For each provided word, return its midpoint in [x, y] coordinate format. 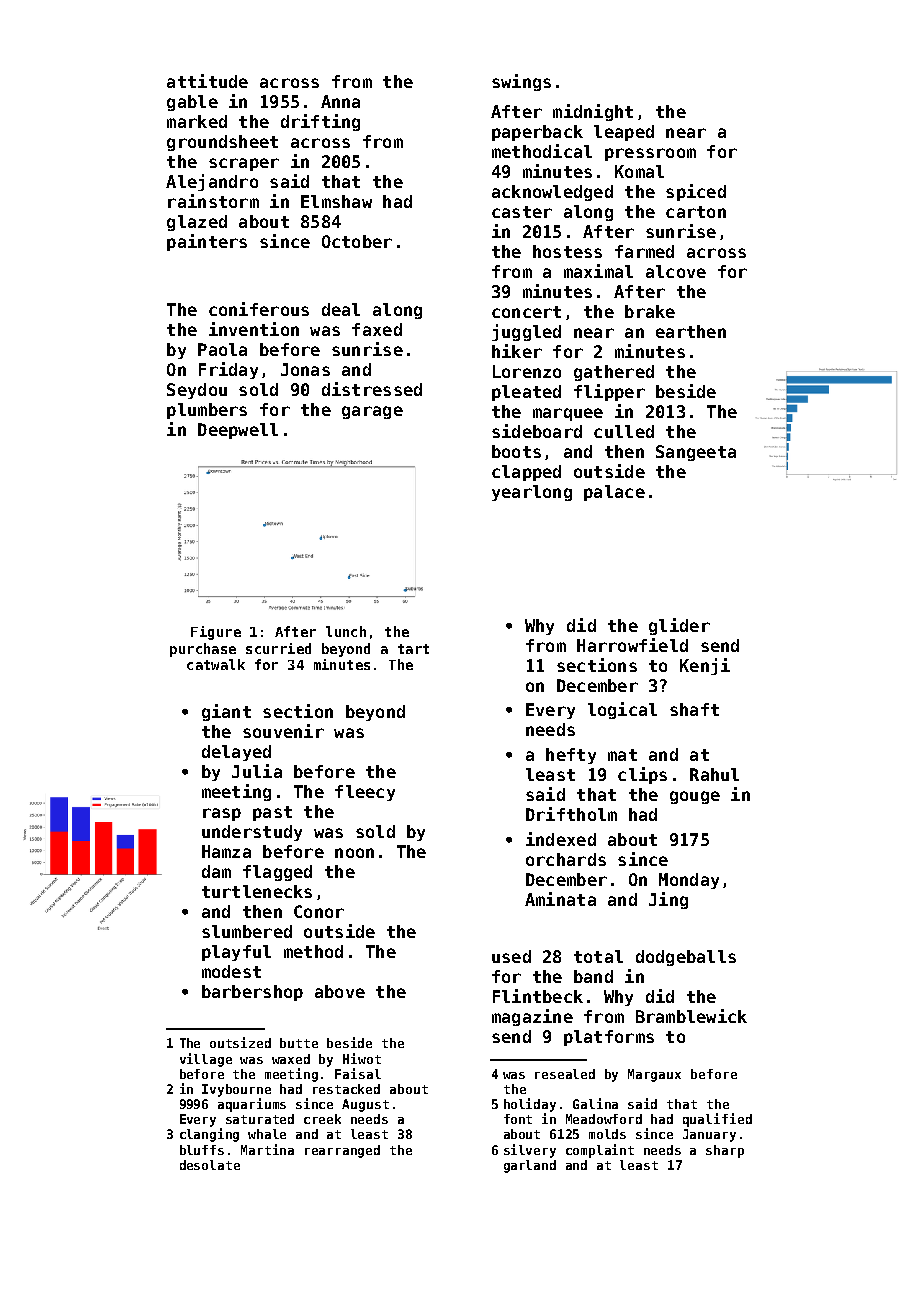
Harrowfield [632, 645]
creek [322, 1119]
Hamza [226, 851]
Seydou [197, 391]
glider [679, 626]
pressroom [650, 154]
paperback [537, 133]
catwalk [216, 664]
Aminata [560, 899]
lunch [346, 631]
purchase [203, 650]
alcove [676, 271]
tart [413, 649]
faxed [377, 329]
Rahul [714, 774]
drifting [320, 122]
